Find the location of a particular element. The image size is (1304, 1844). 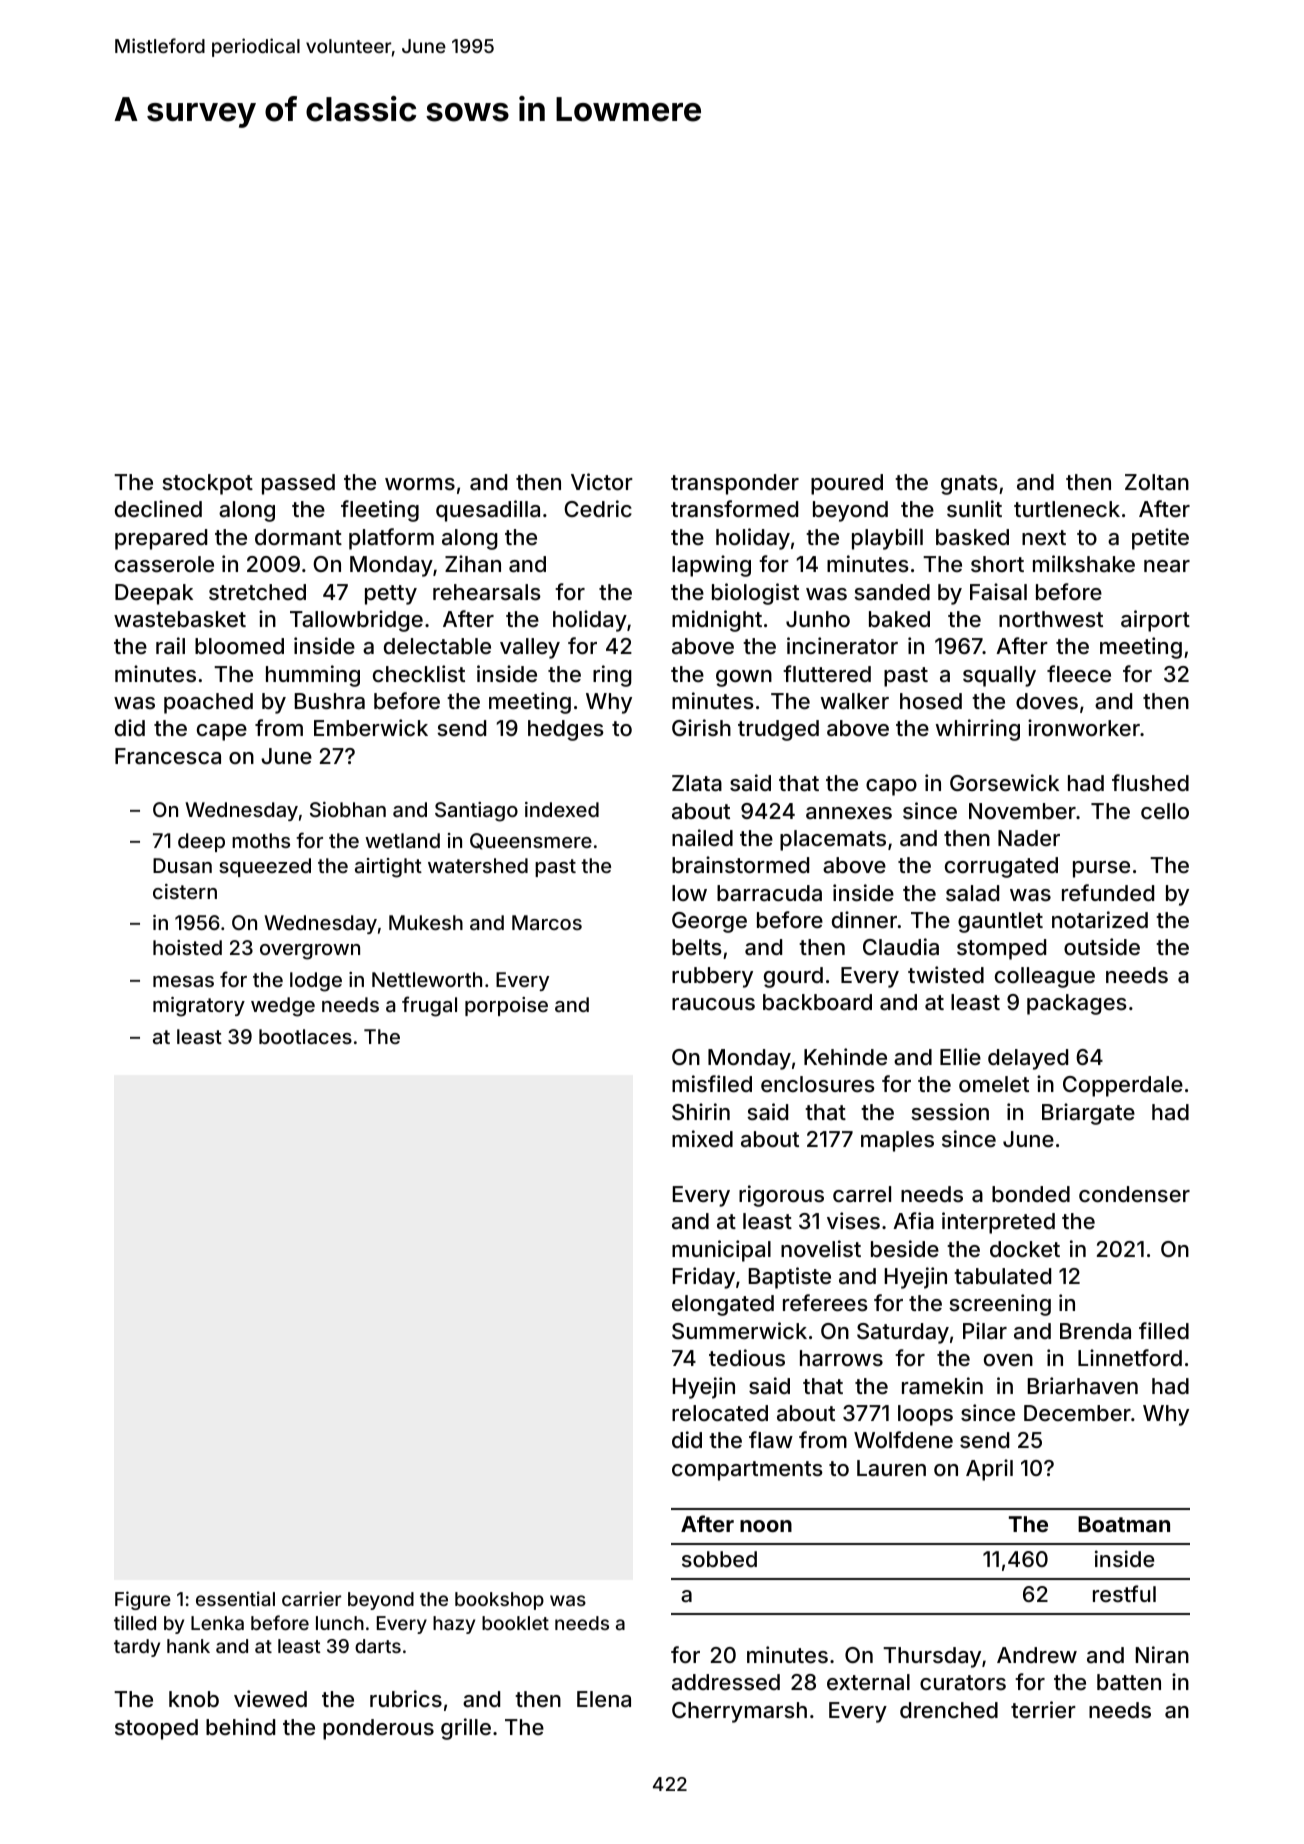

Francesca is located at coordinates (168, 756).
